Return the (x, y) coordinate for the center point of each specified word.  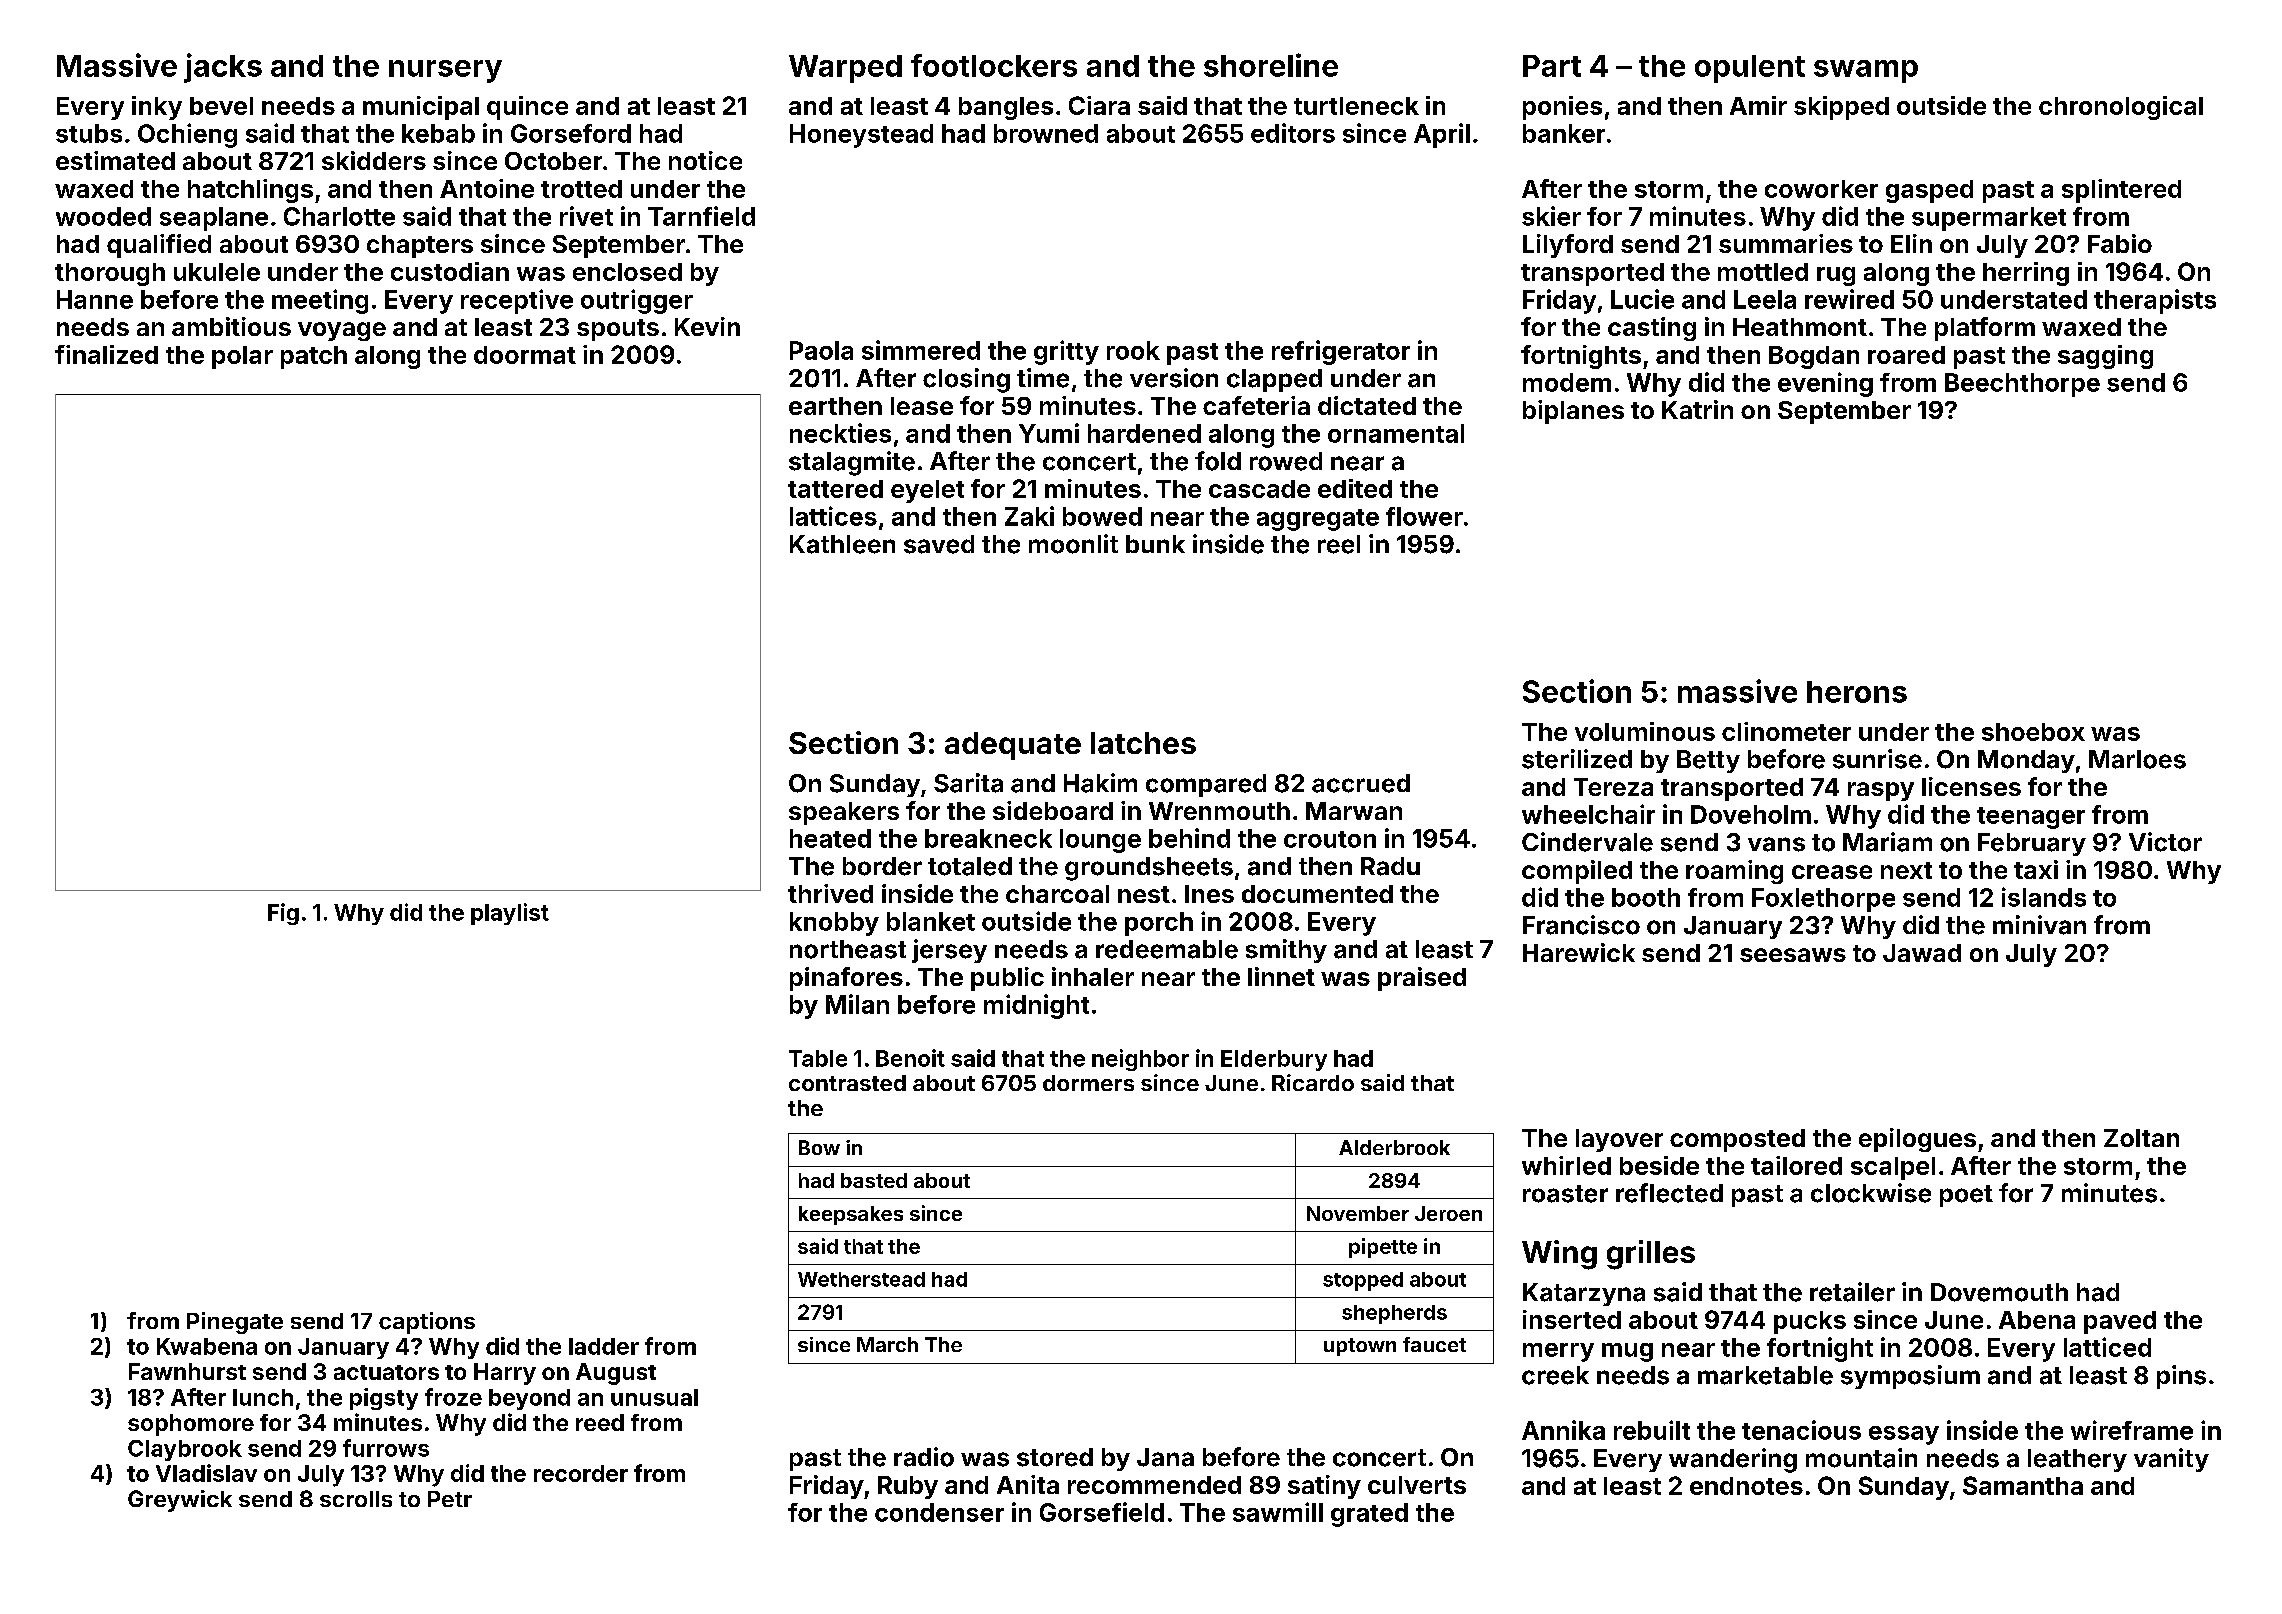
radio (924, 1457)
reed (600, 1422)
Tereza (1613, 787)
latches (1143, 743)
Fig (283, 914)
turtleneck (1356, 106)
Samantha (2023, 1485)
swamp (1866, 71)
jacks (223, 68)
